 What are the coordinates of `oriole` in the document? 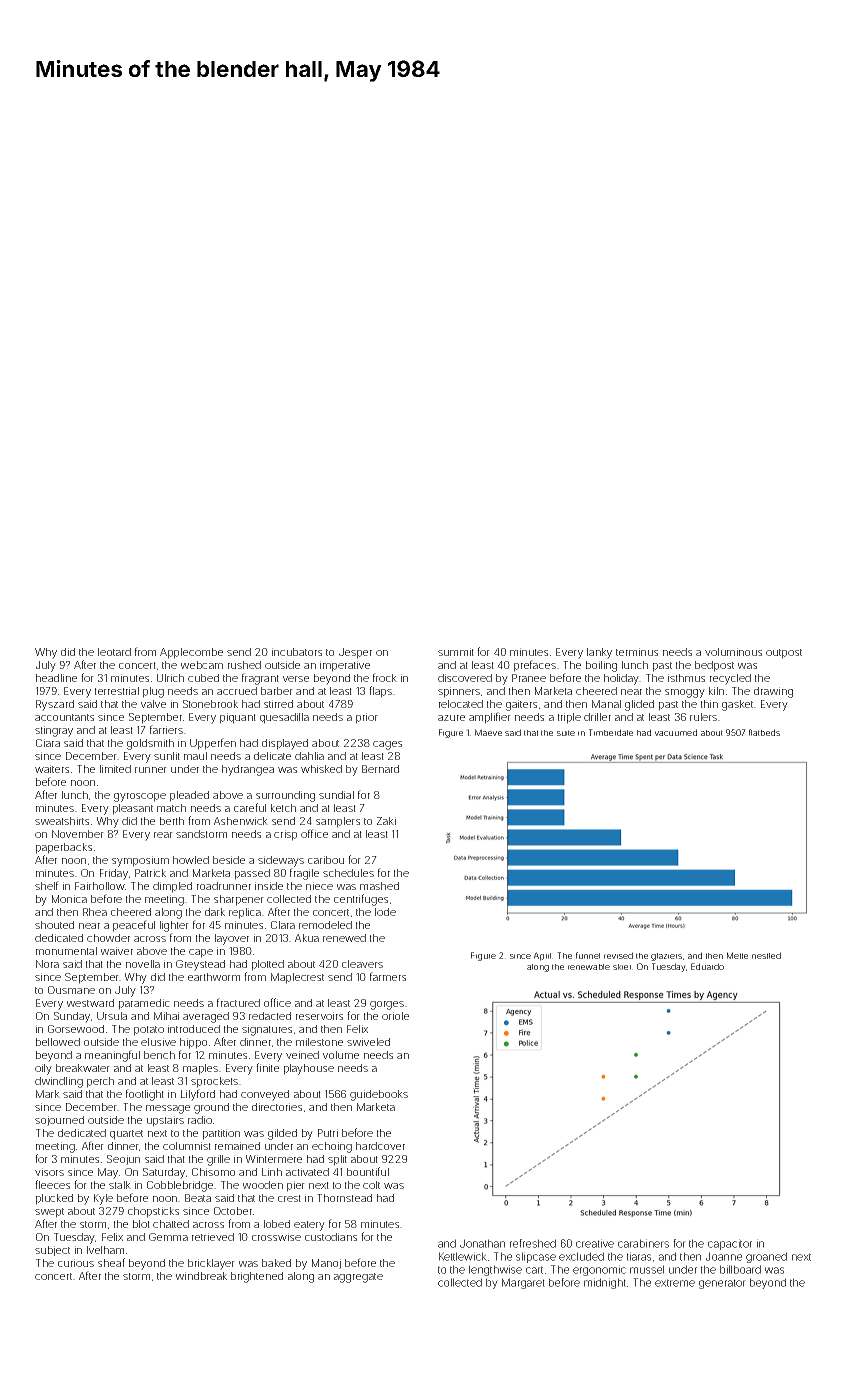 It's located at (395, 1016).
